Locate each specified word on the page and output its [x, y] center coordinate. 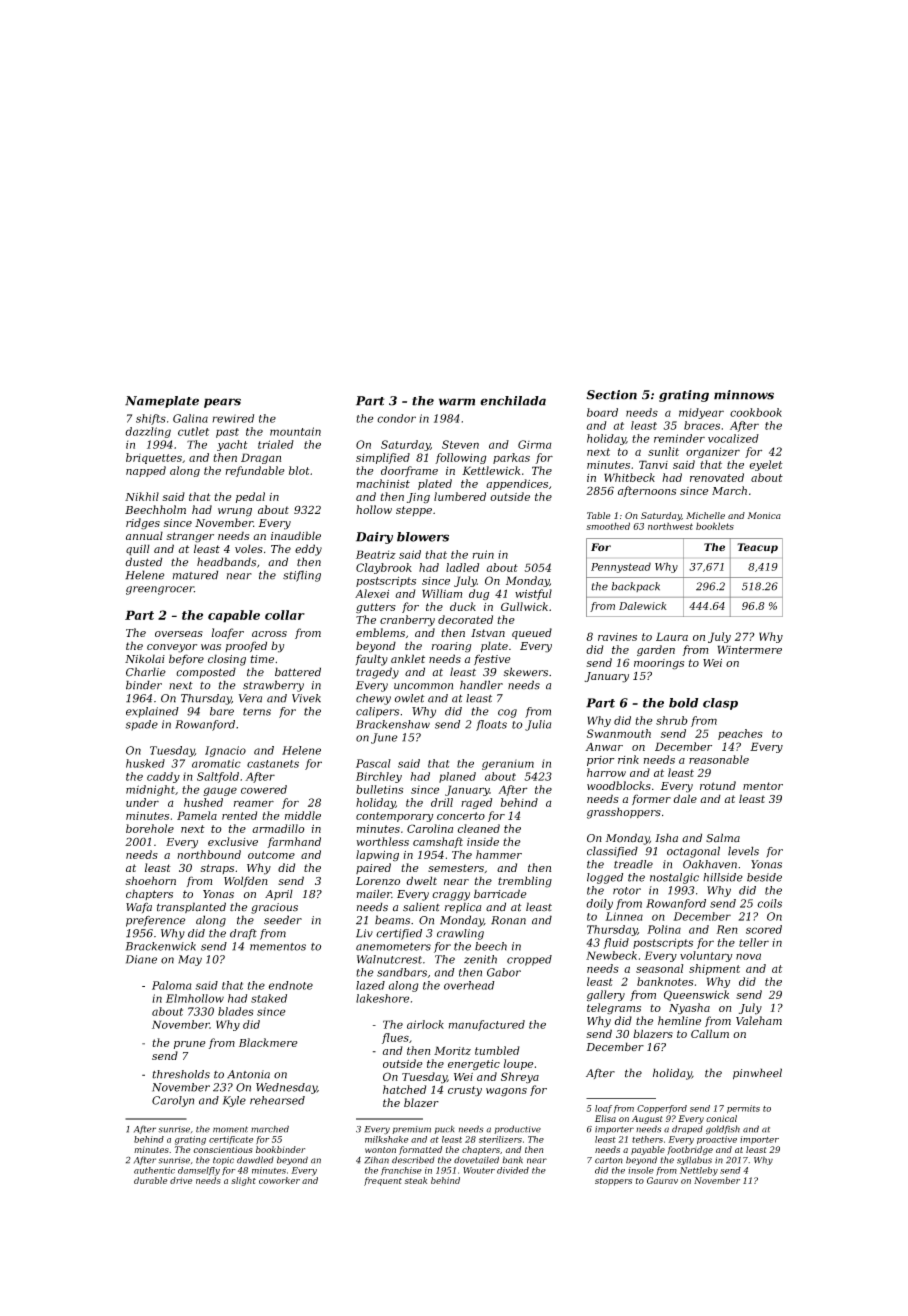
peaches [740, 734]
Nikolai [145, 658]
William [442, 593]
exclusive [233, 841]
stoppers [613, 1182]
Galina [190, 418]
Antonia [248, 1074]
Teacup [757, 548]
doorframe [409, 471]
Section [611, 395]
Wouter [479, 1170]
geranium [508, 764]
